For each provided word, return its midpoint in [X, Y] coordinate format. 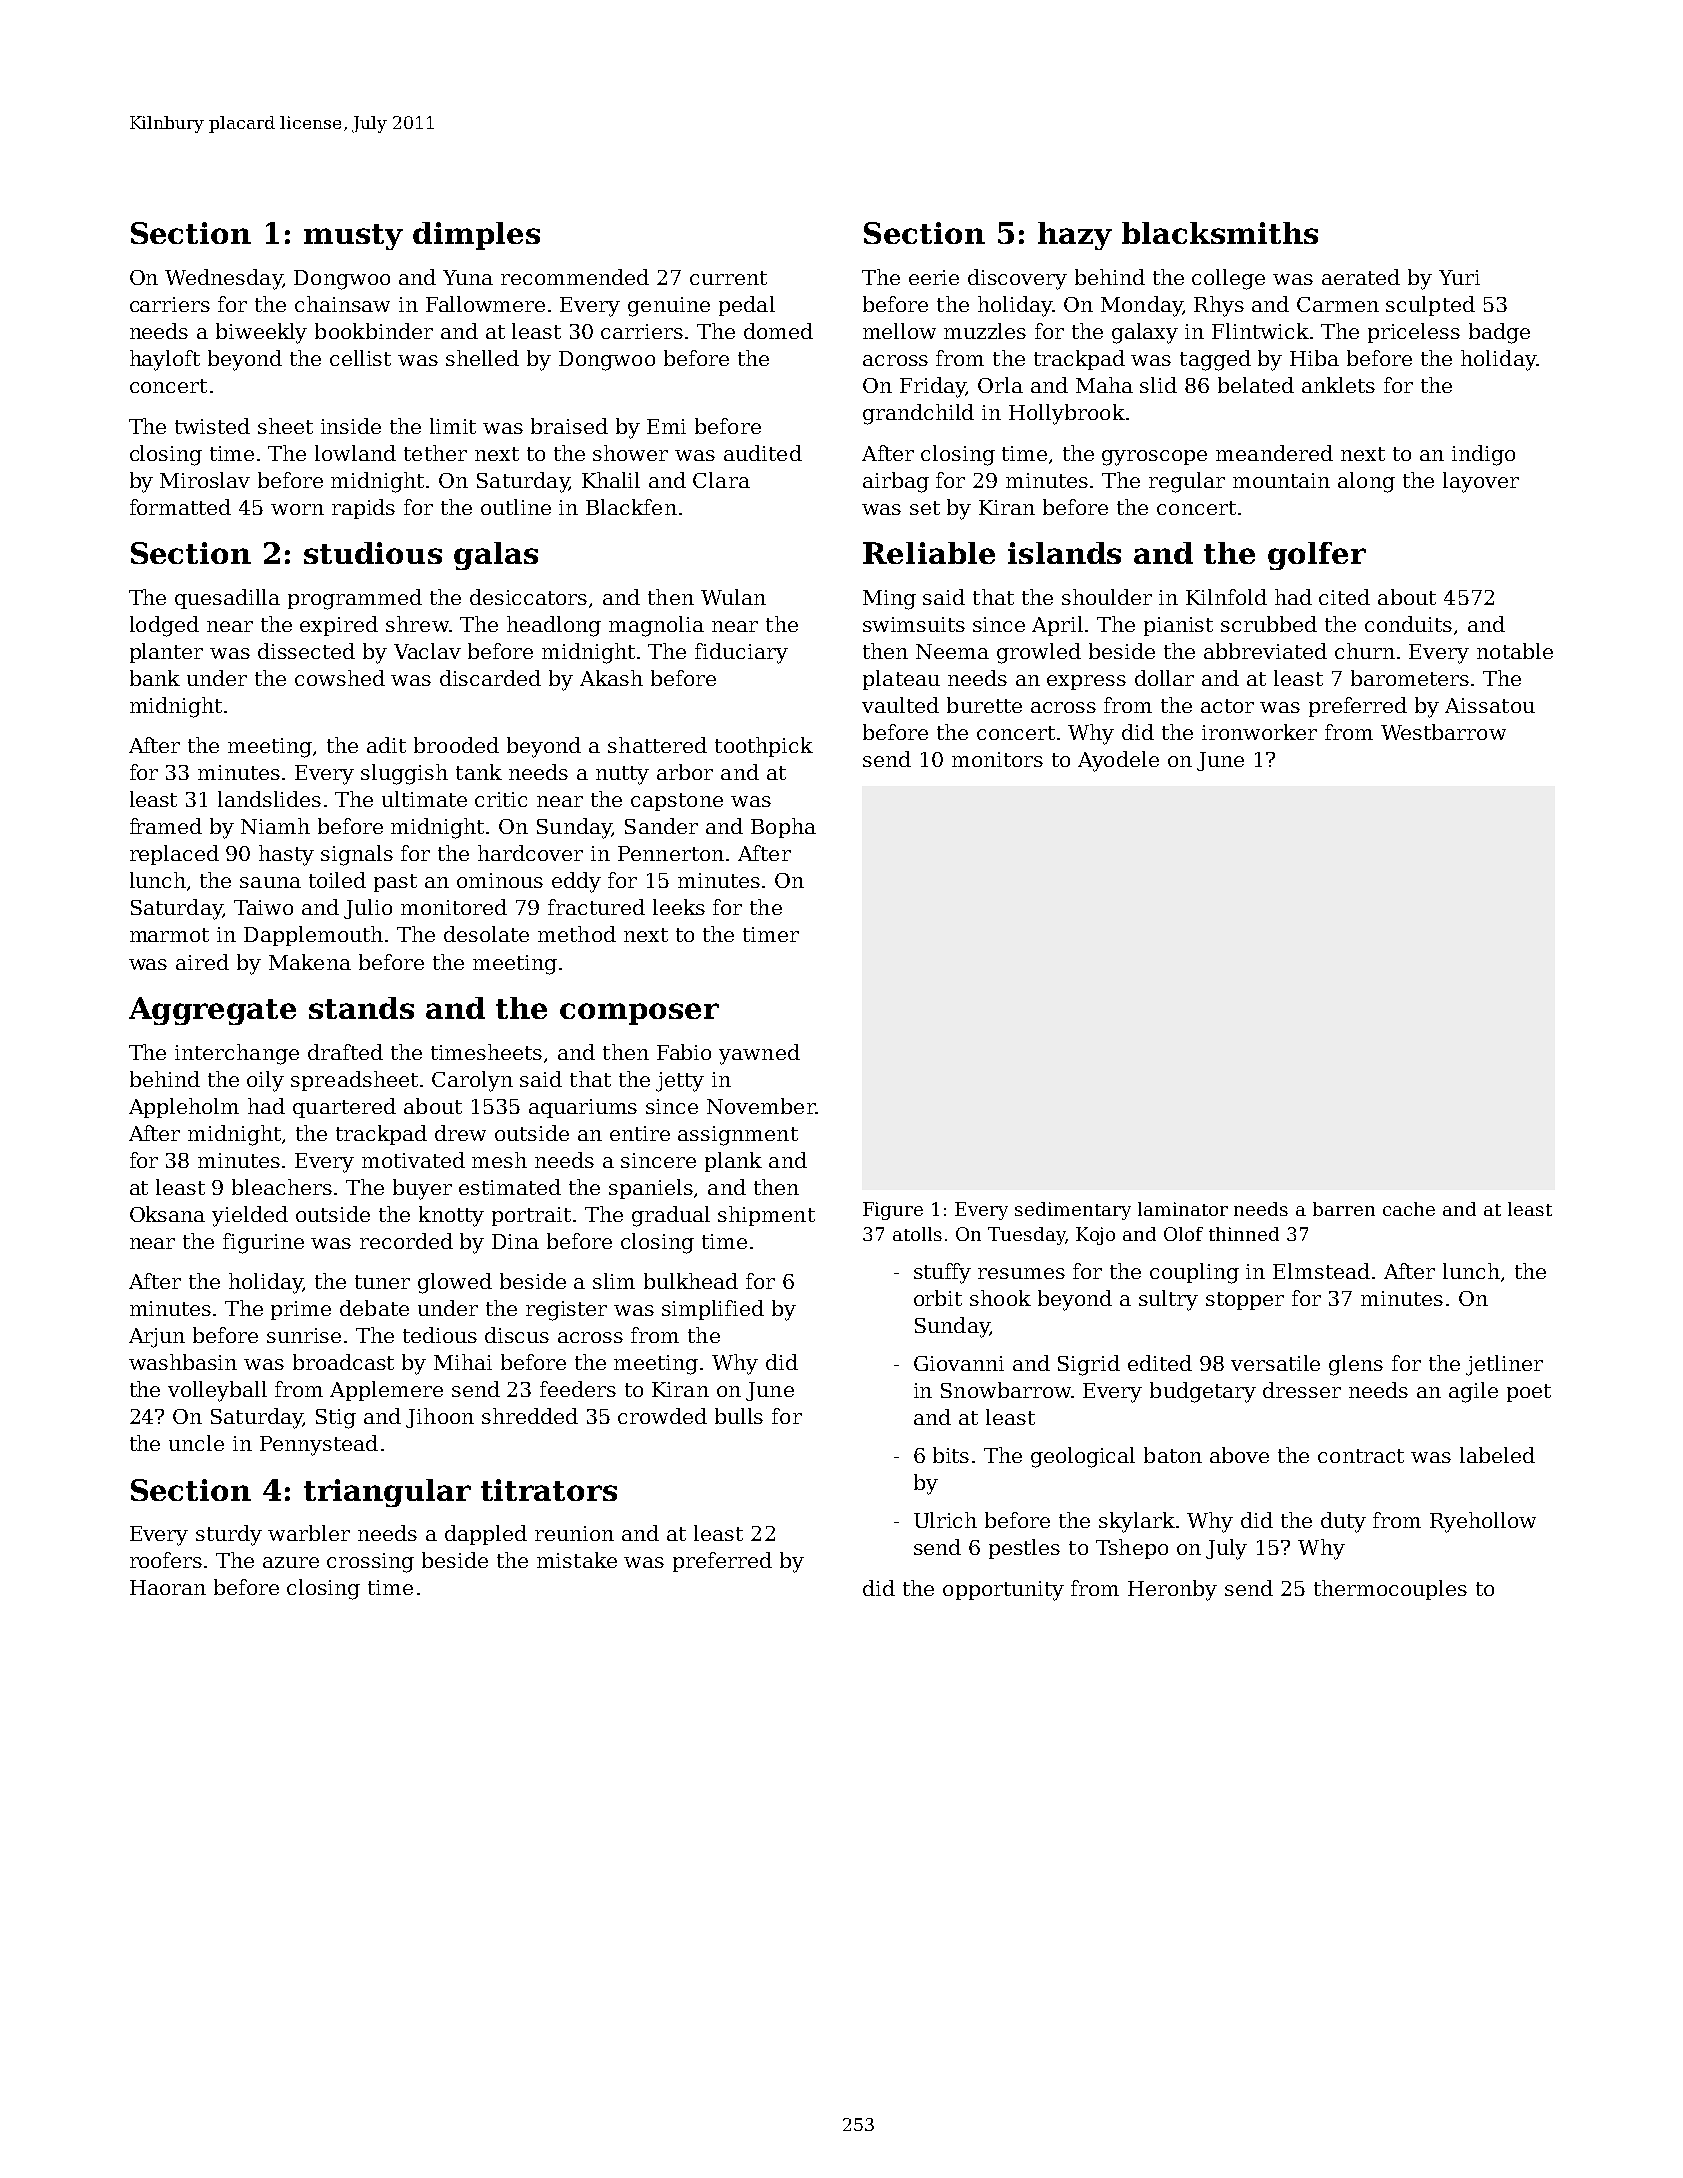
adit [386, 745]
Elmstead [1321, 1271]
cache [1409, 1209]
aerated [1361, 277]
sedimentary [1073, 1211]
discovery [1017, 279]
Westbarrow [1443, 732]
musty [353, 237]
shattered [657, 745]
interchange [237, 1054]
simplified [713, 1310]
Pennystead [319, 1445]
